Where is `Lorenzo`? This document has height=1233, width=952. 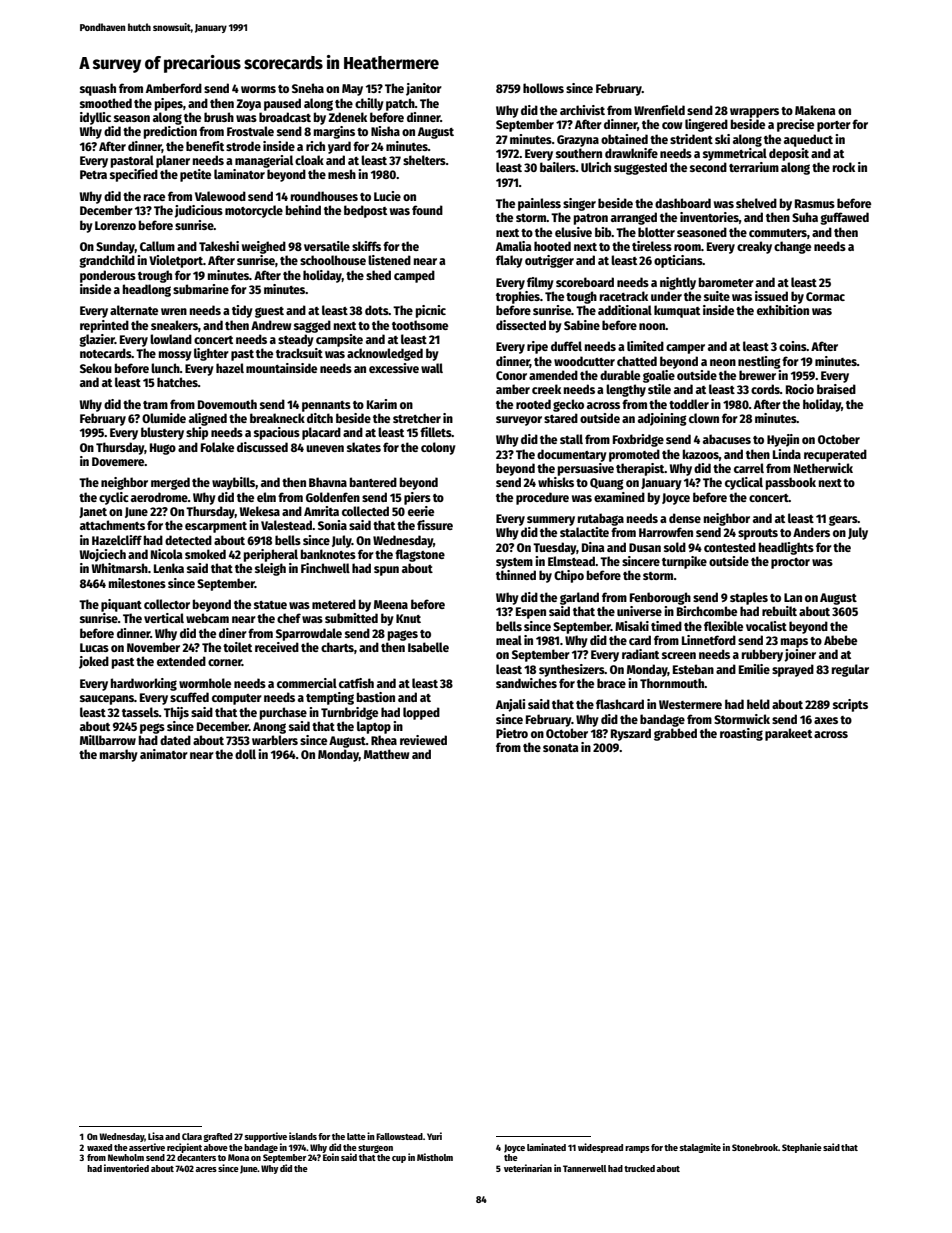
Lorenzo is located at coordinates (115, 225).
